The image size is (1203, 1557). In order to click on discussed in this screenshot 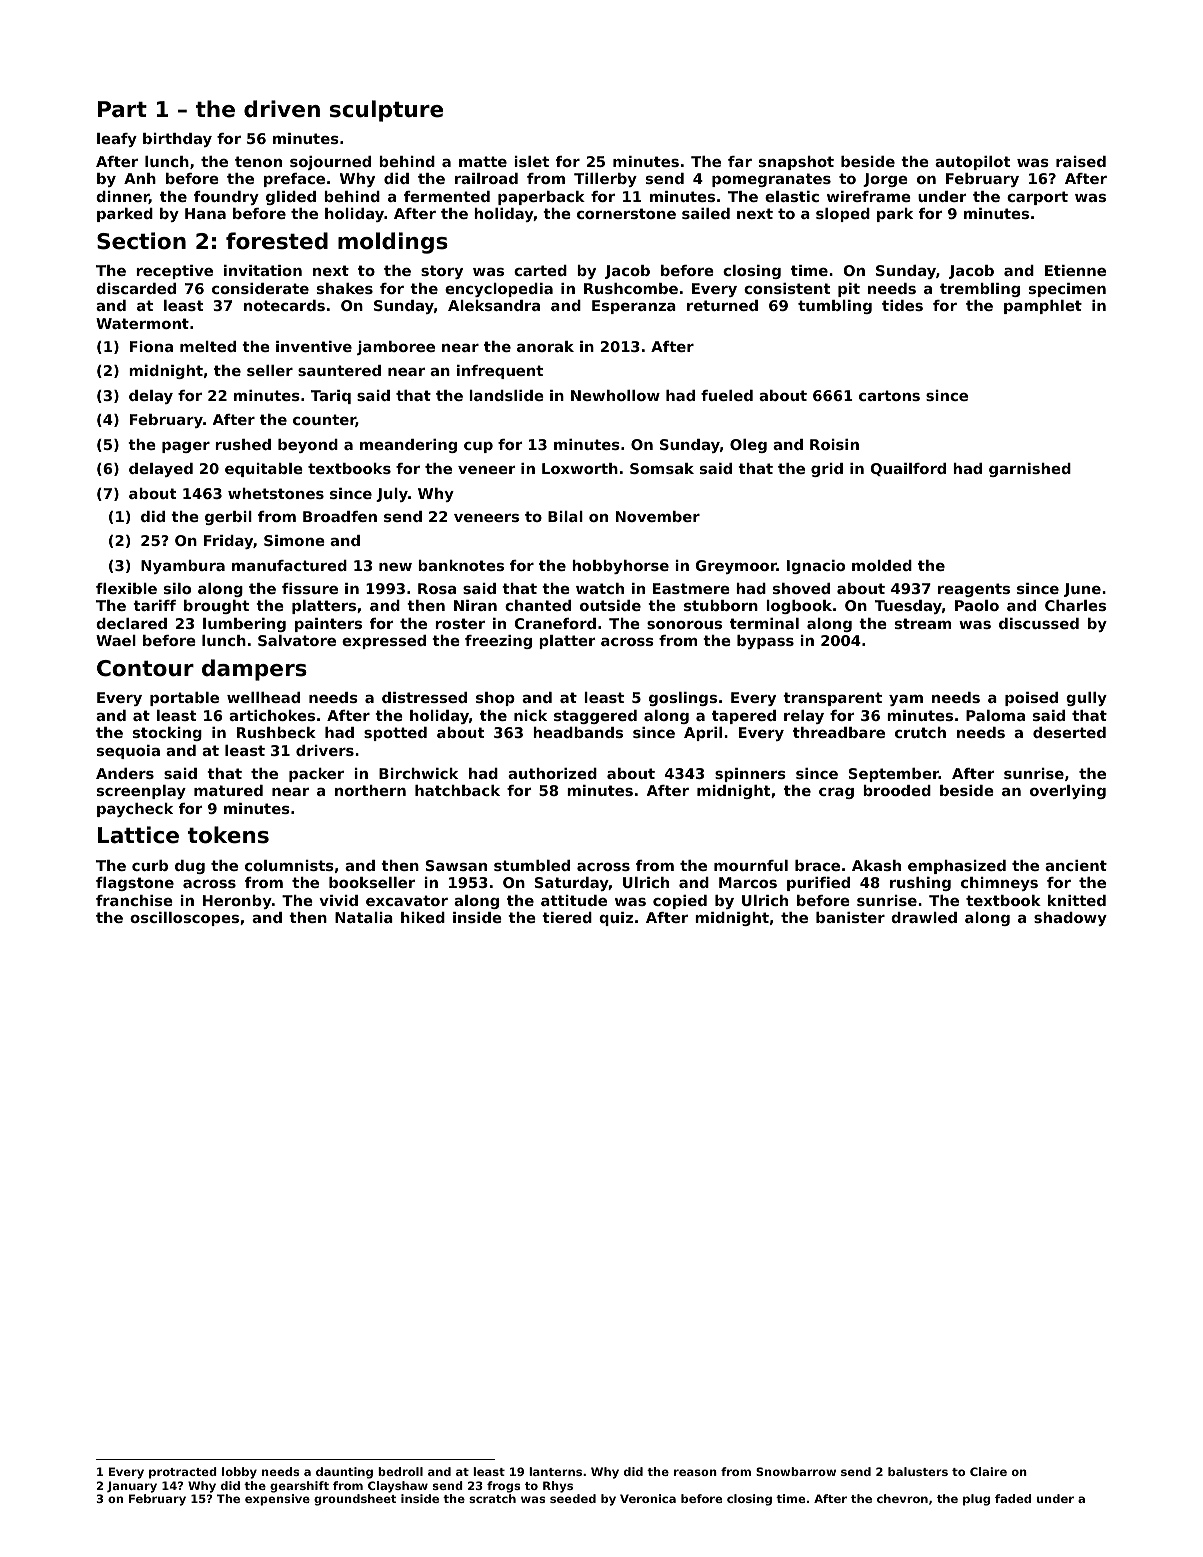, I will do `click(1039, 623)`.
